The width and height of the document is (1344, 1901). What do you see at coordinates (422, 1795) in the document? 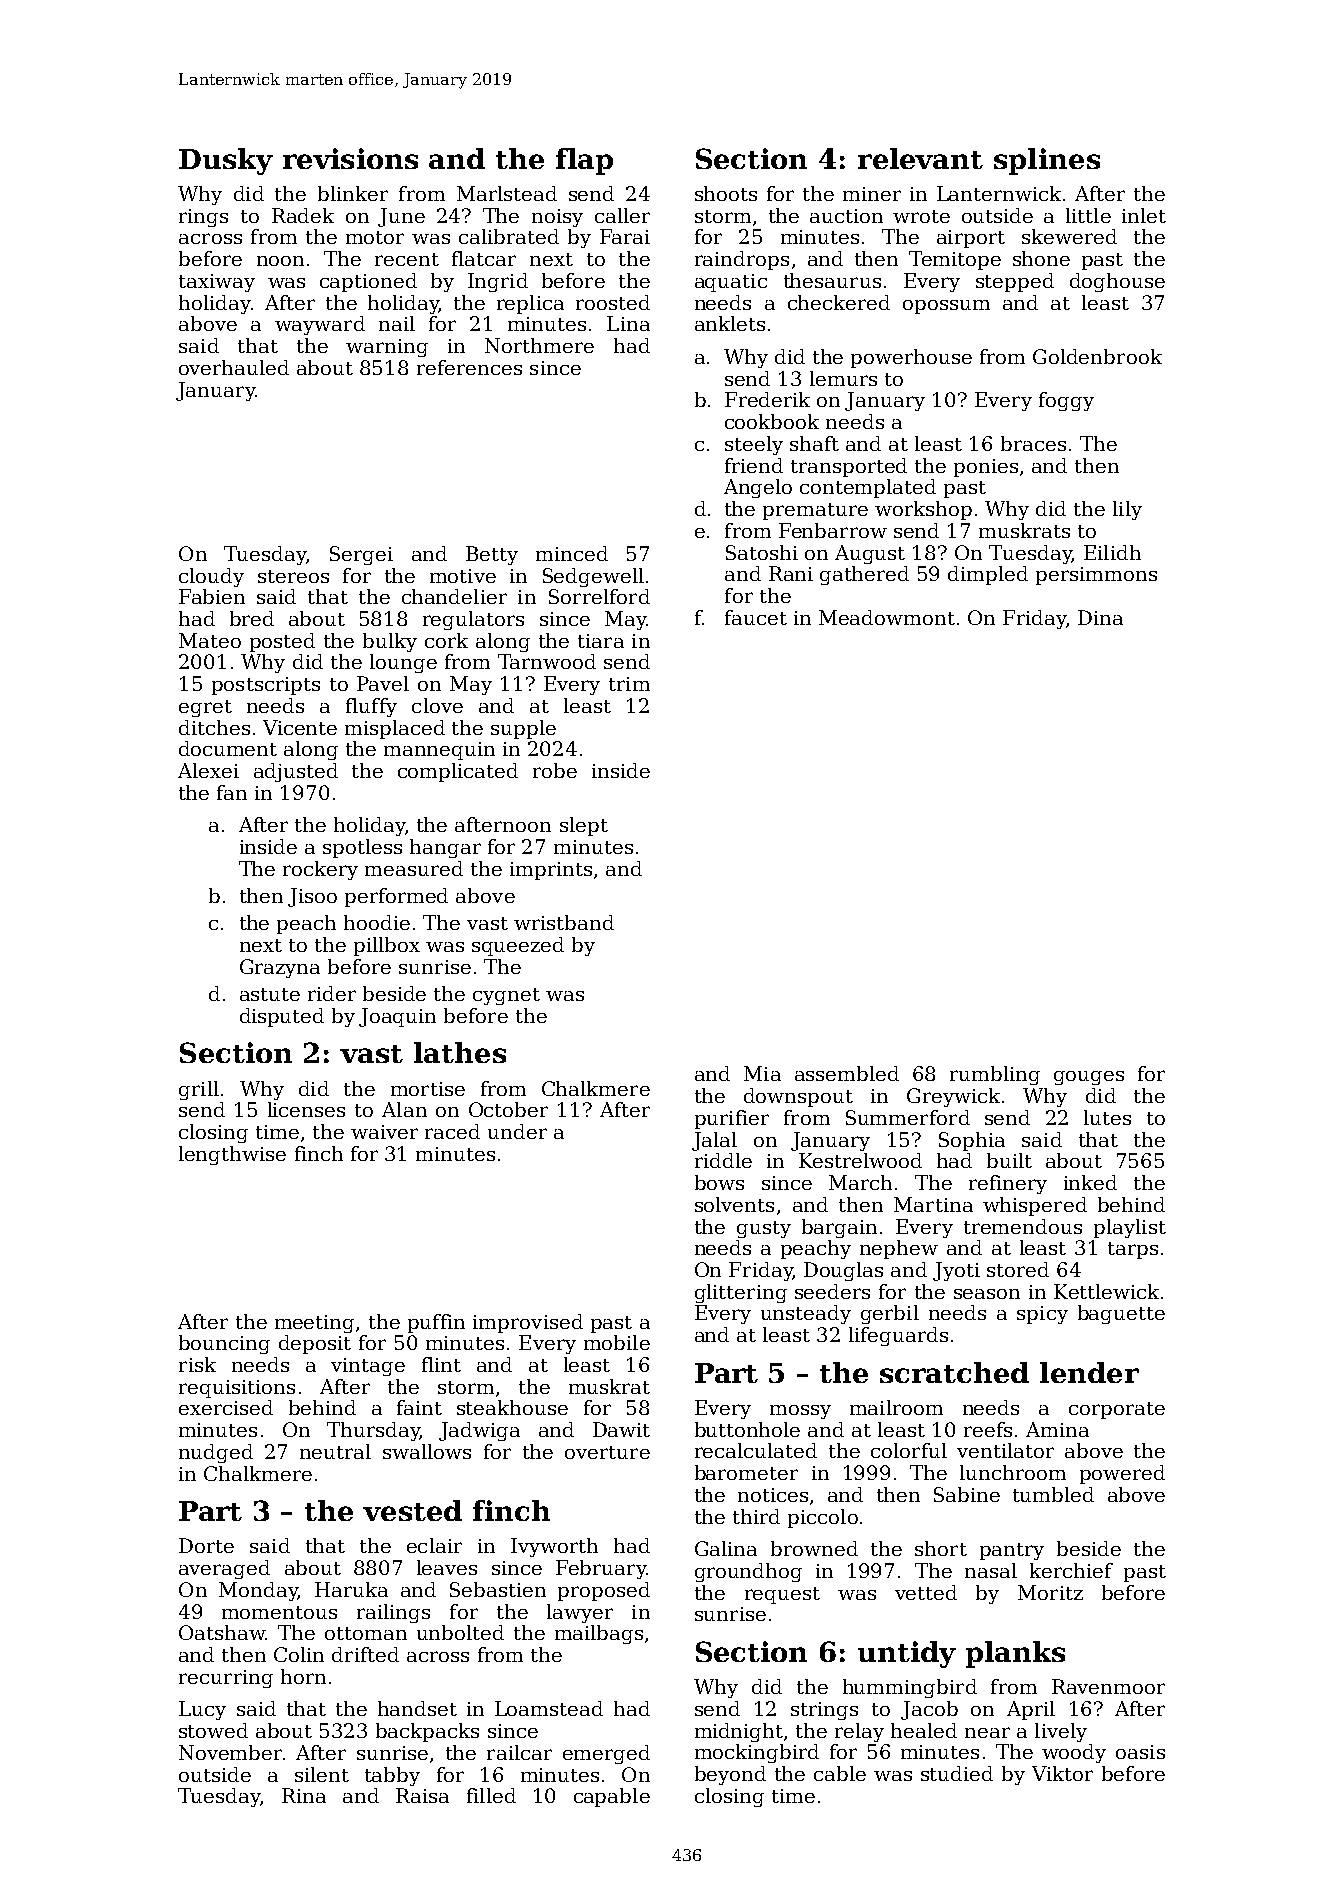
I see `Raisa` at bounding box center [422, 1795].
